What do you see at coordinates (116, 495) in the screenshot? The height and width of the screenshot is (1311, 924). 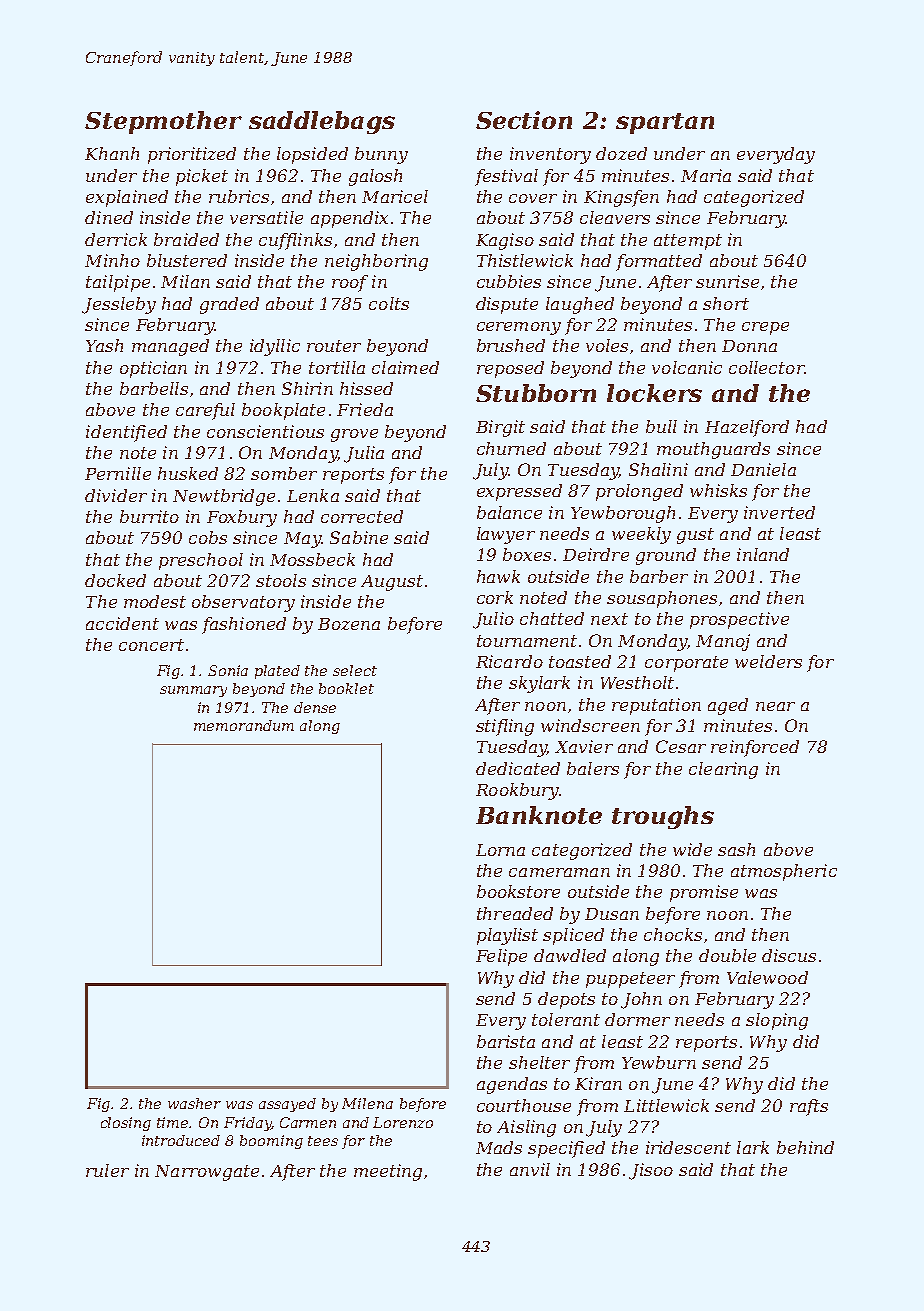 I see `divider` at bounding box center [116, 495].
